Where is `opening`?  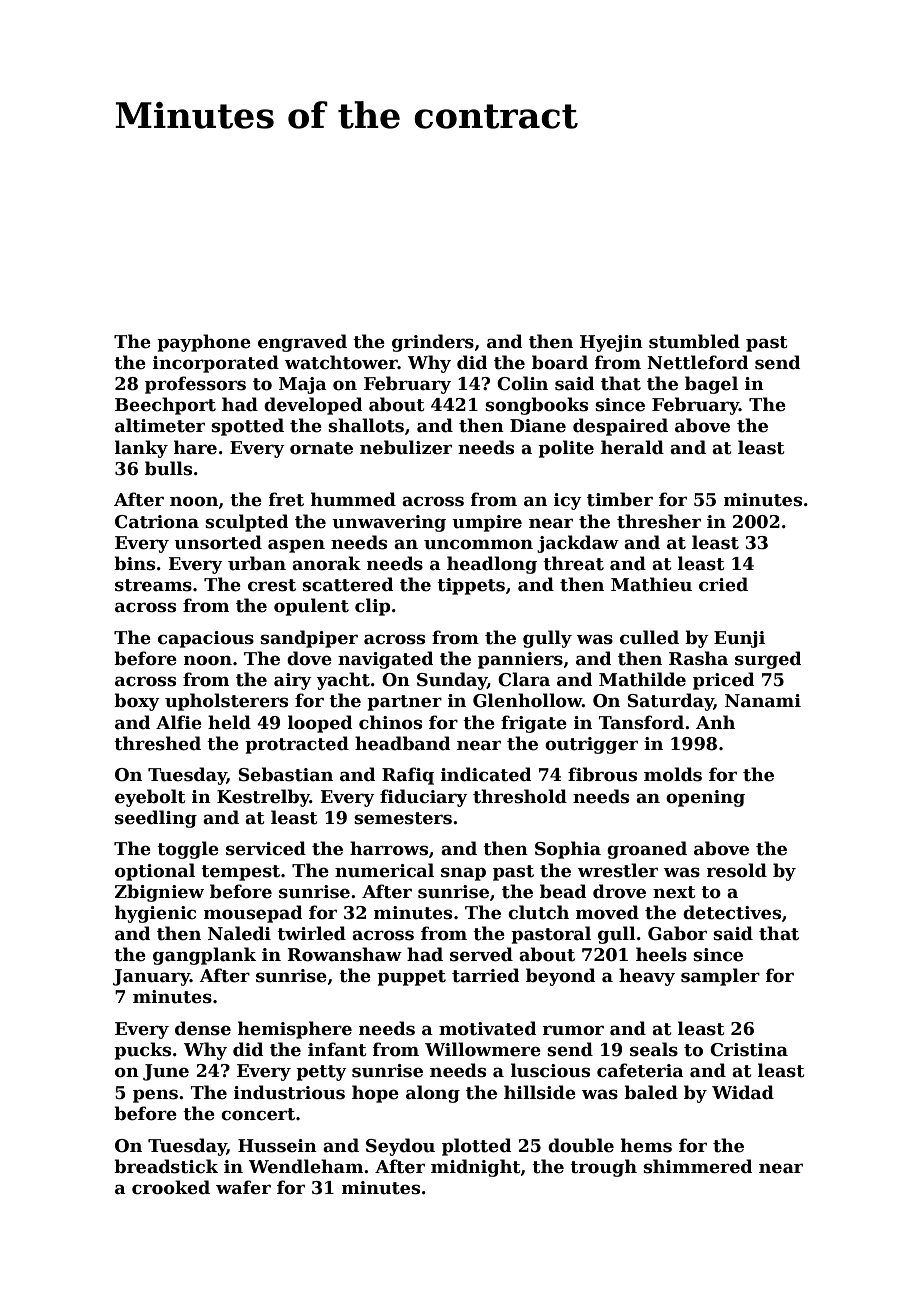 opening is located at coordinates (705, 798).
